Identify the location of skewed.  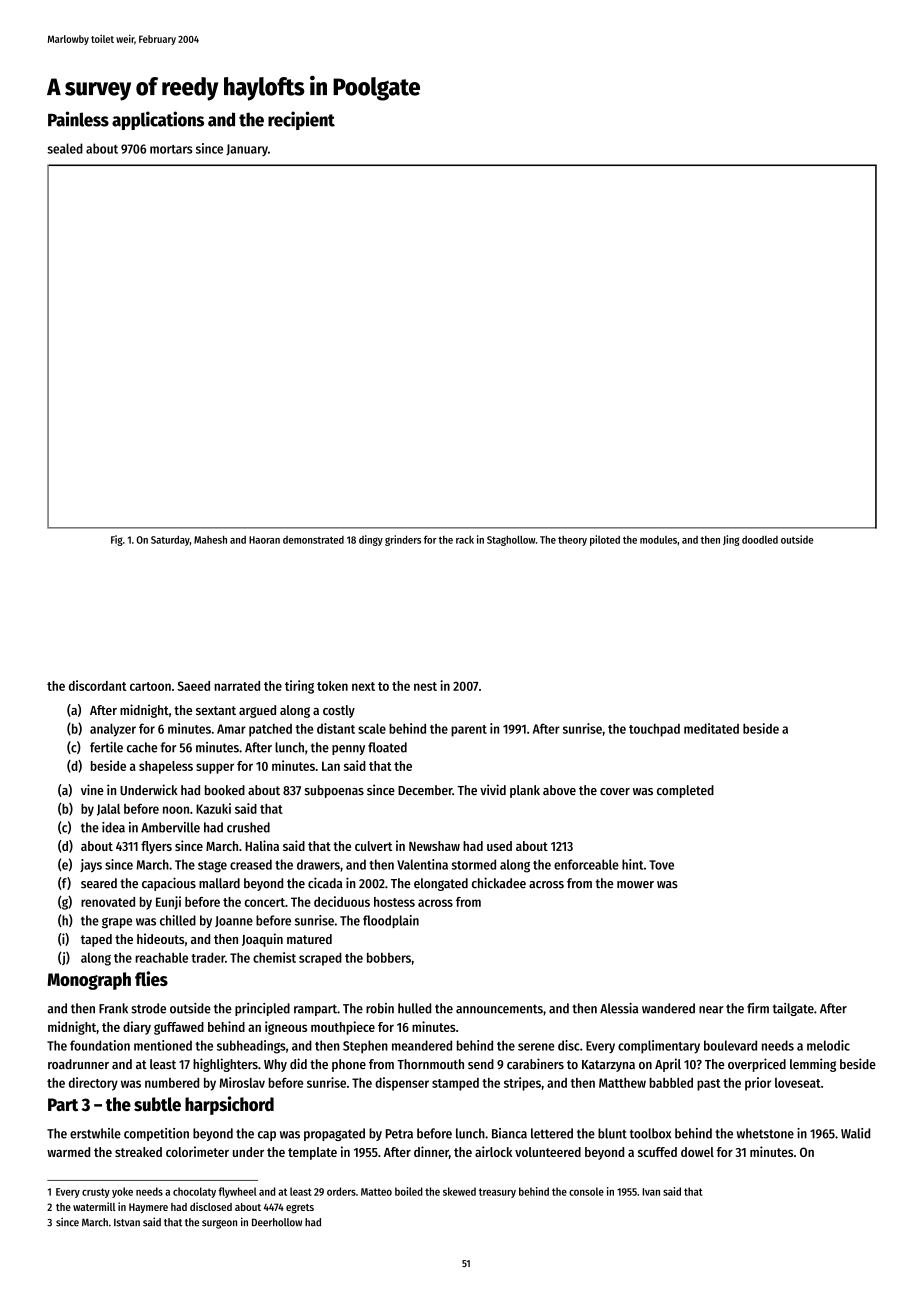
(459, 1191).
